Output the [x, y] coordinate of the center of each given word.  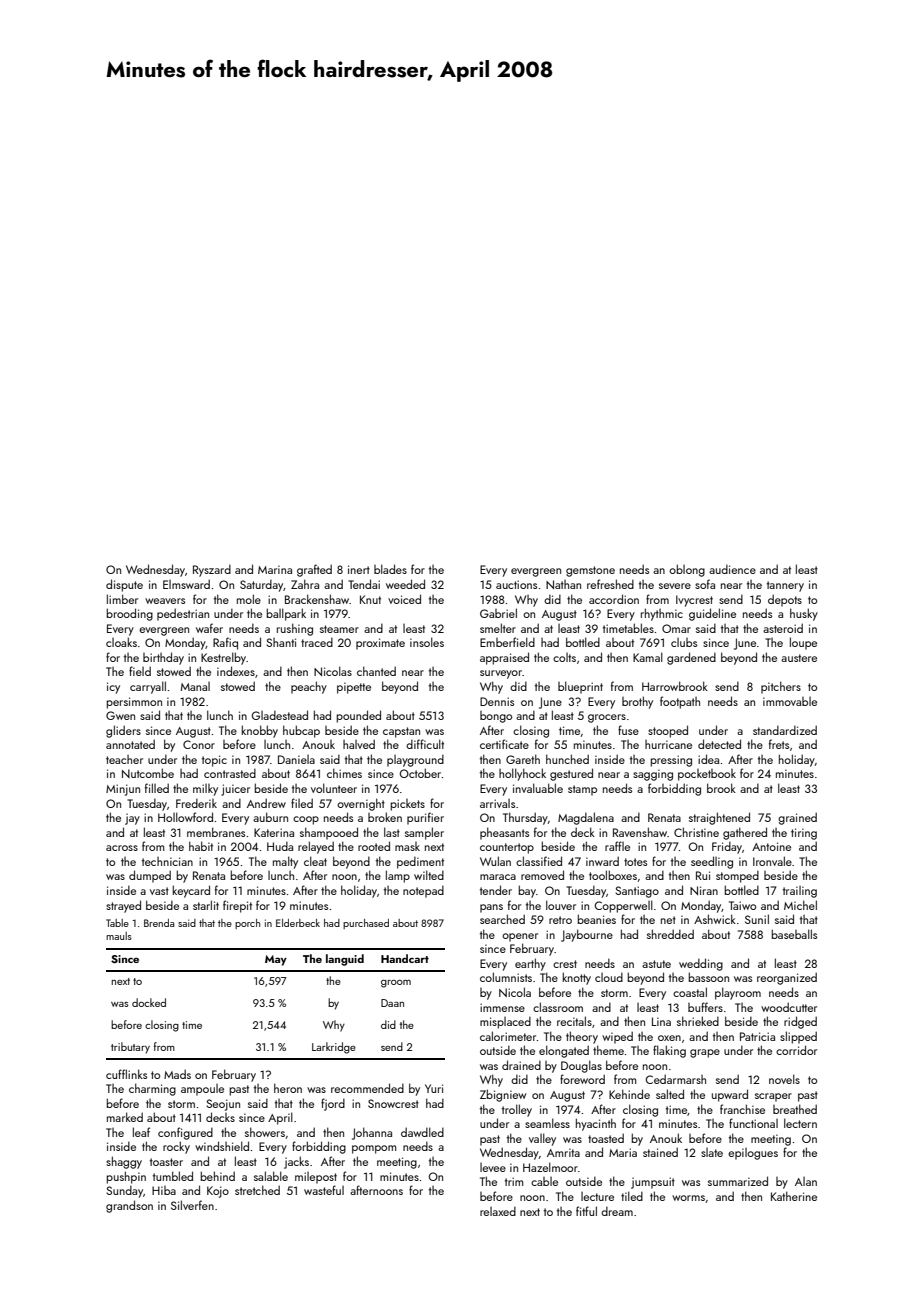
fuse [628, 730]
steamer [339, 629]
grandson [129, 1206]
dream [617, 1211]
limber [122, 599]
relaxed [498, 1211]
